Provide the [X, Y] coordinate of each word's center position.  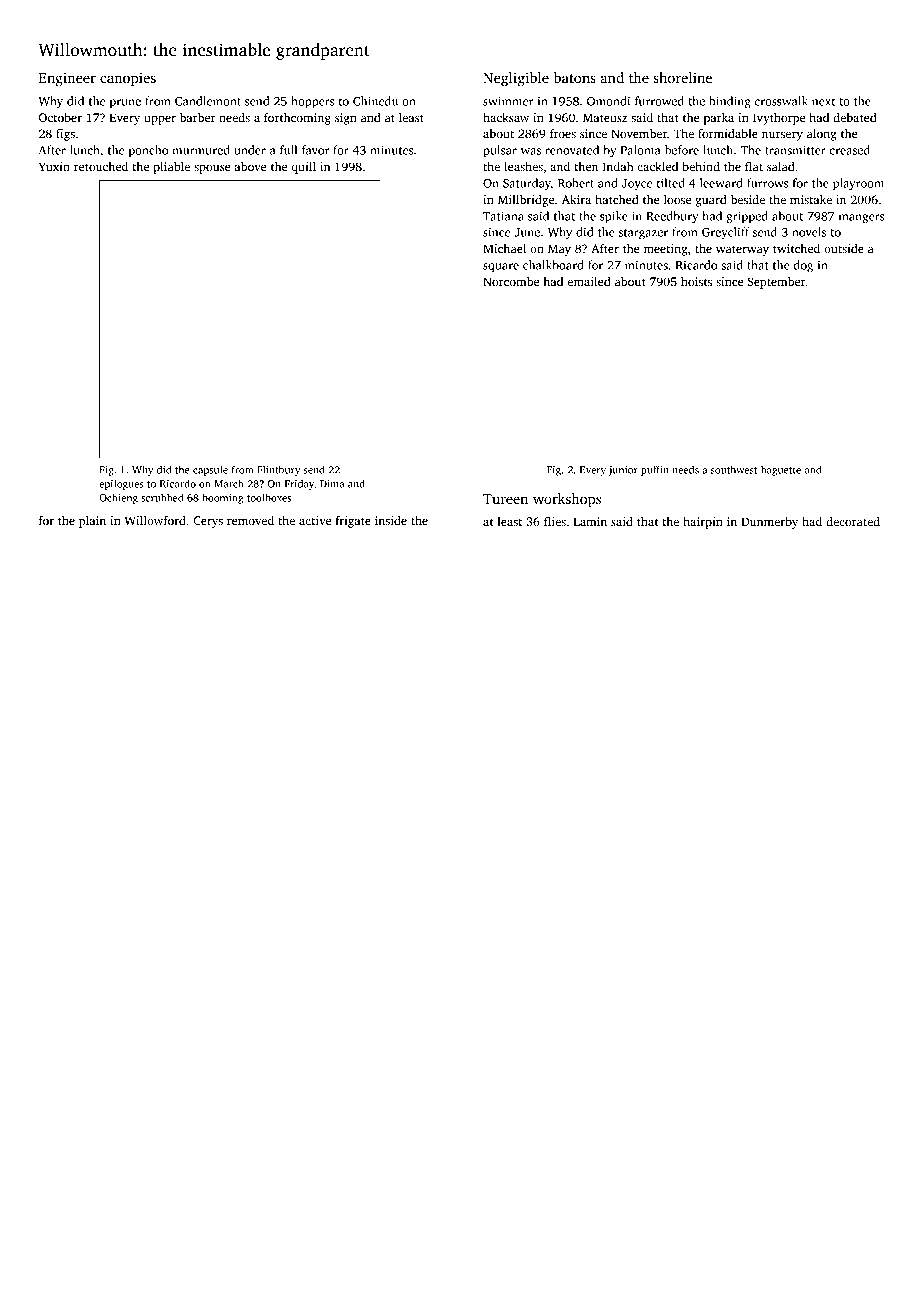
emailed [589, 281]
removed [250, 520]
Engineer [67, 79]
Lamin [590, 521]
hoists [696, 281]
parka [719, 119]
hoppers [312, 102]
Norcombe [511, 281]
